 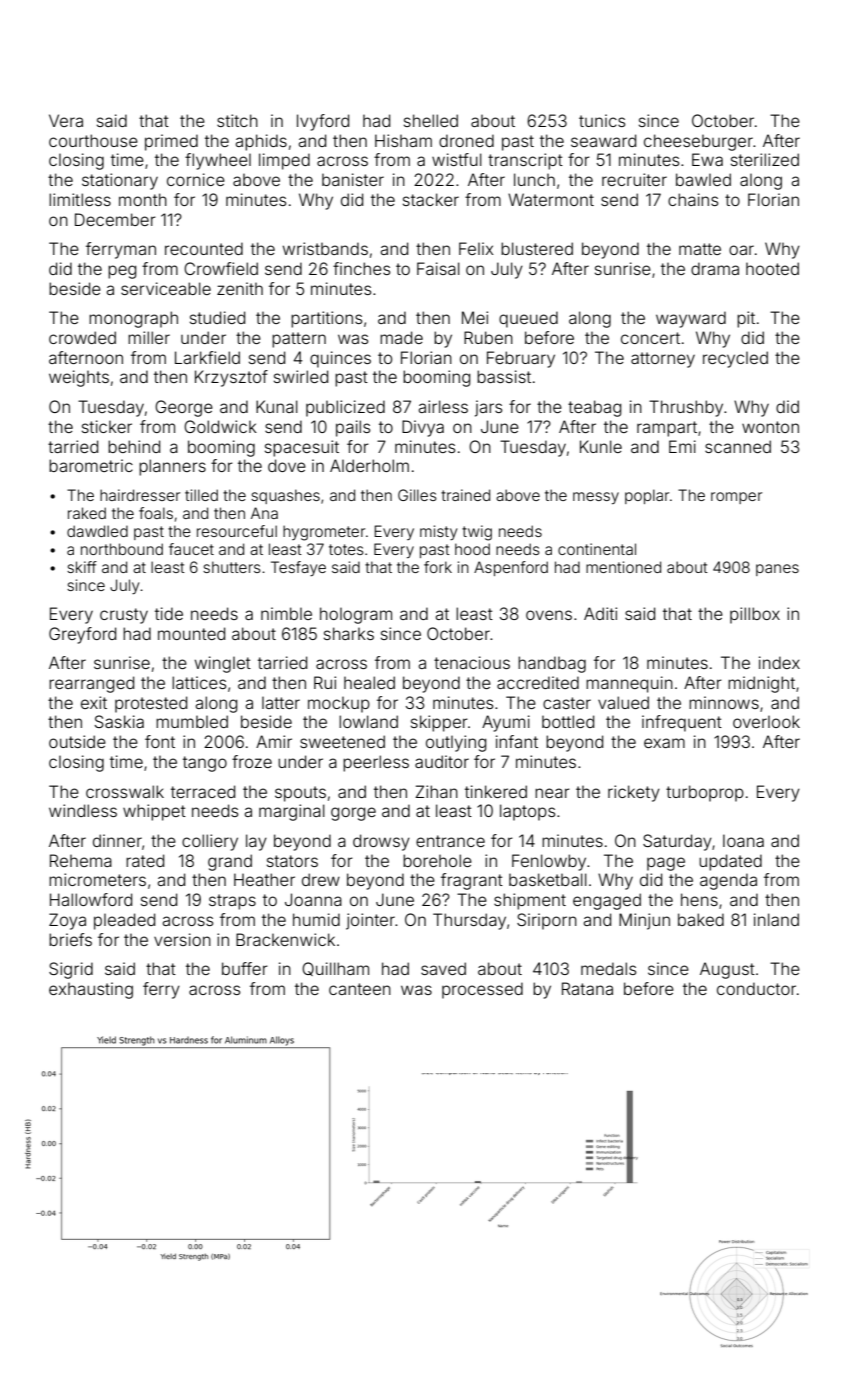 What do you see at coordinates (201, 495) in the document?
I see `tilled` at bounding box center [201, 495].
